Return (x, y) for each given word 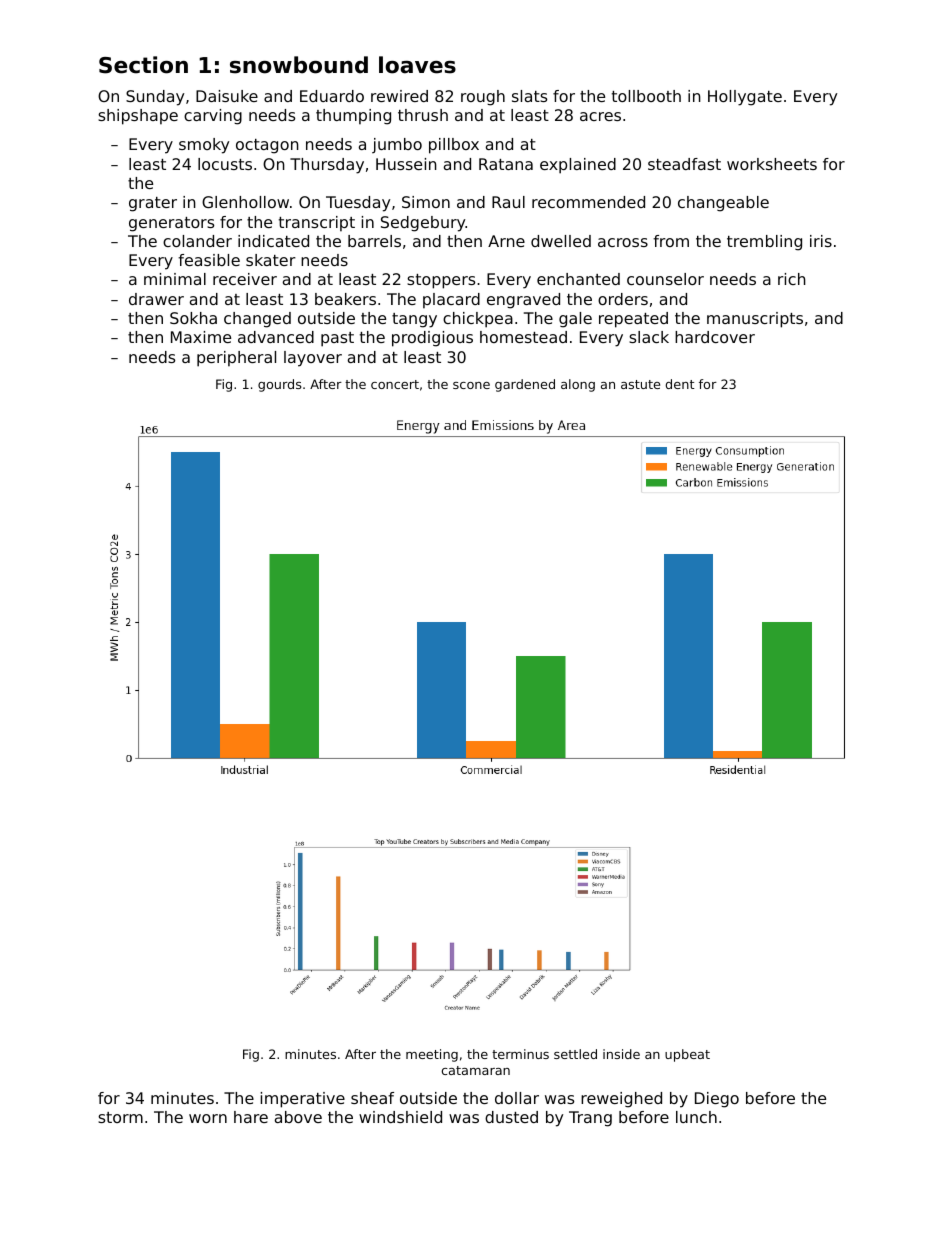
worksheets (772, 164)
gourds (279, 385)
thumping (353, 117)
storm (120, 1117)
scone (471, 385)
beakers (345, 299)
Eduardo (332, 96)
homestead (523, 337)
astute (640, 384)
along (578, 385)
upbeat (687, 1055)
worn (208, 1118)
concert (395, 384)
